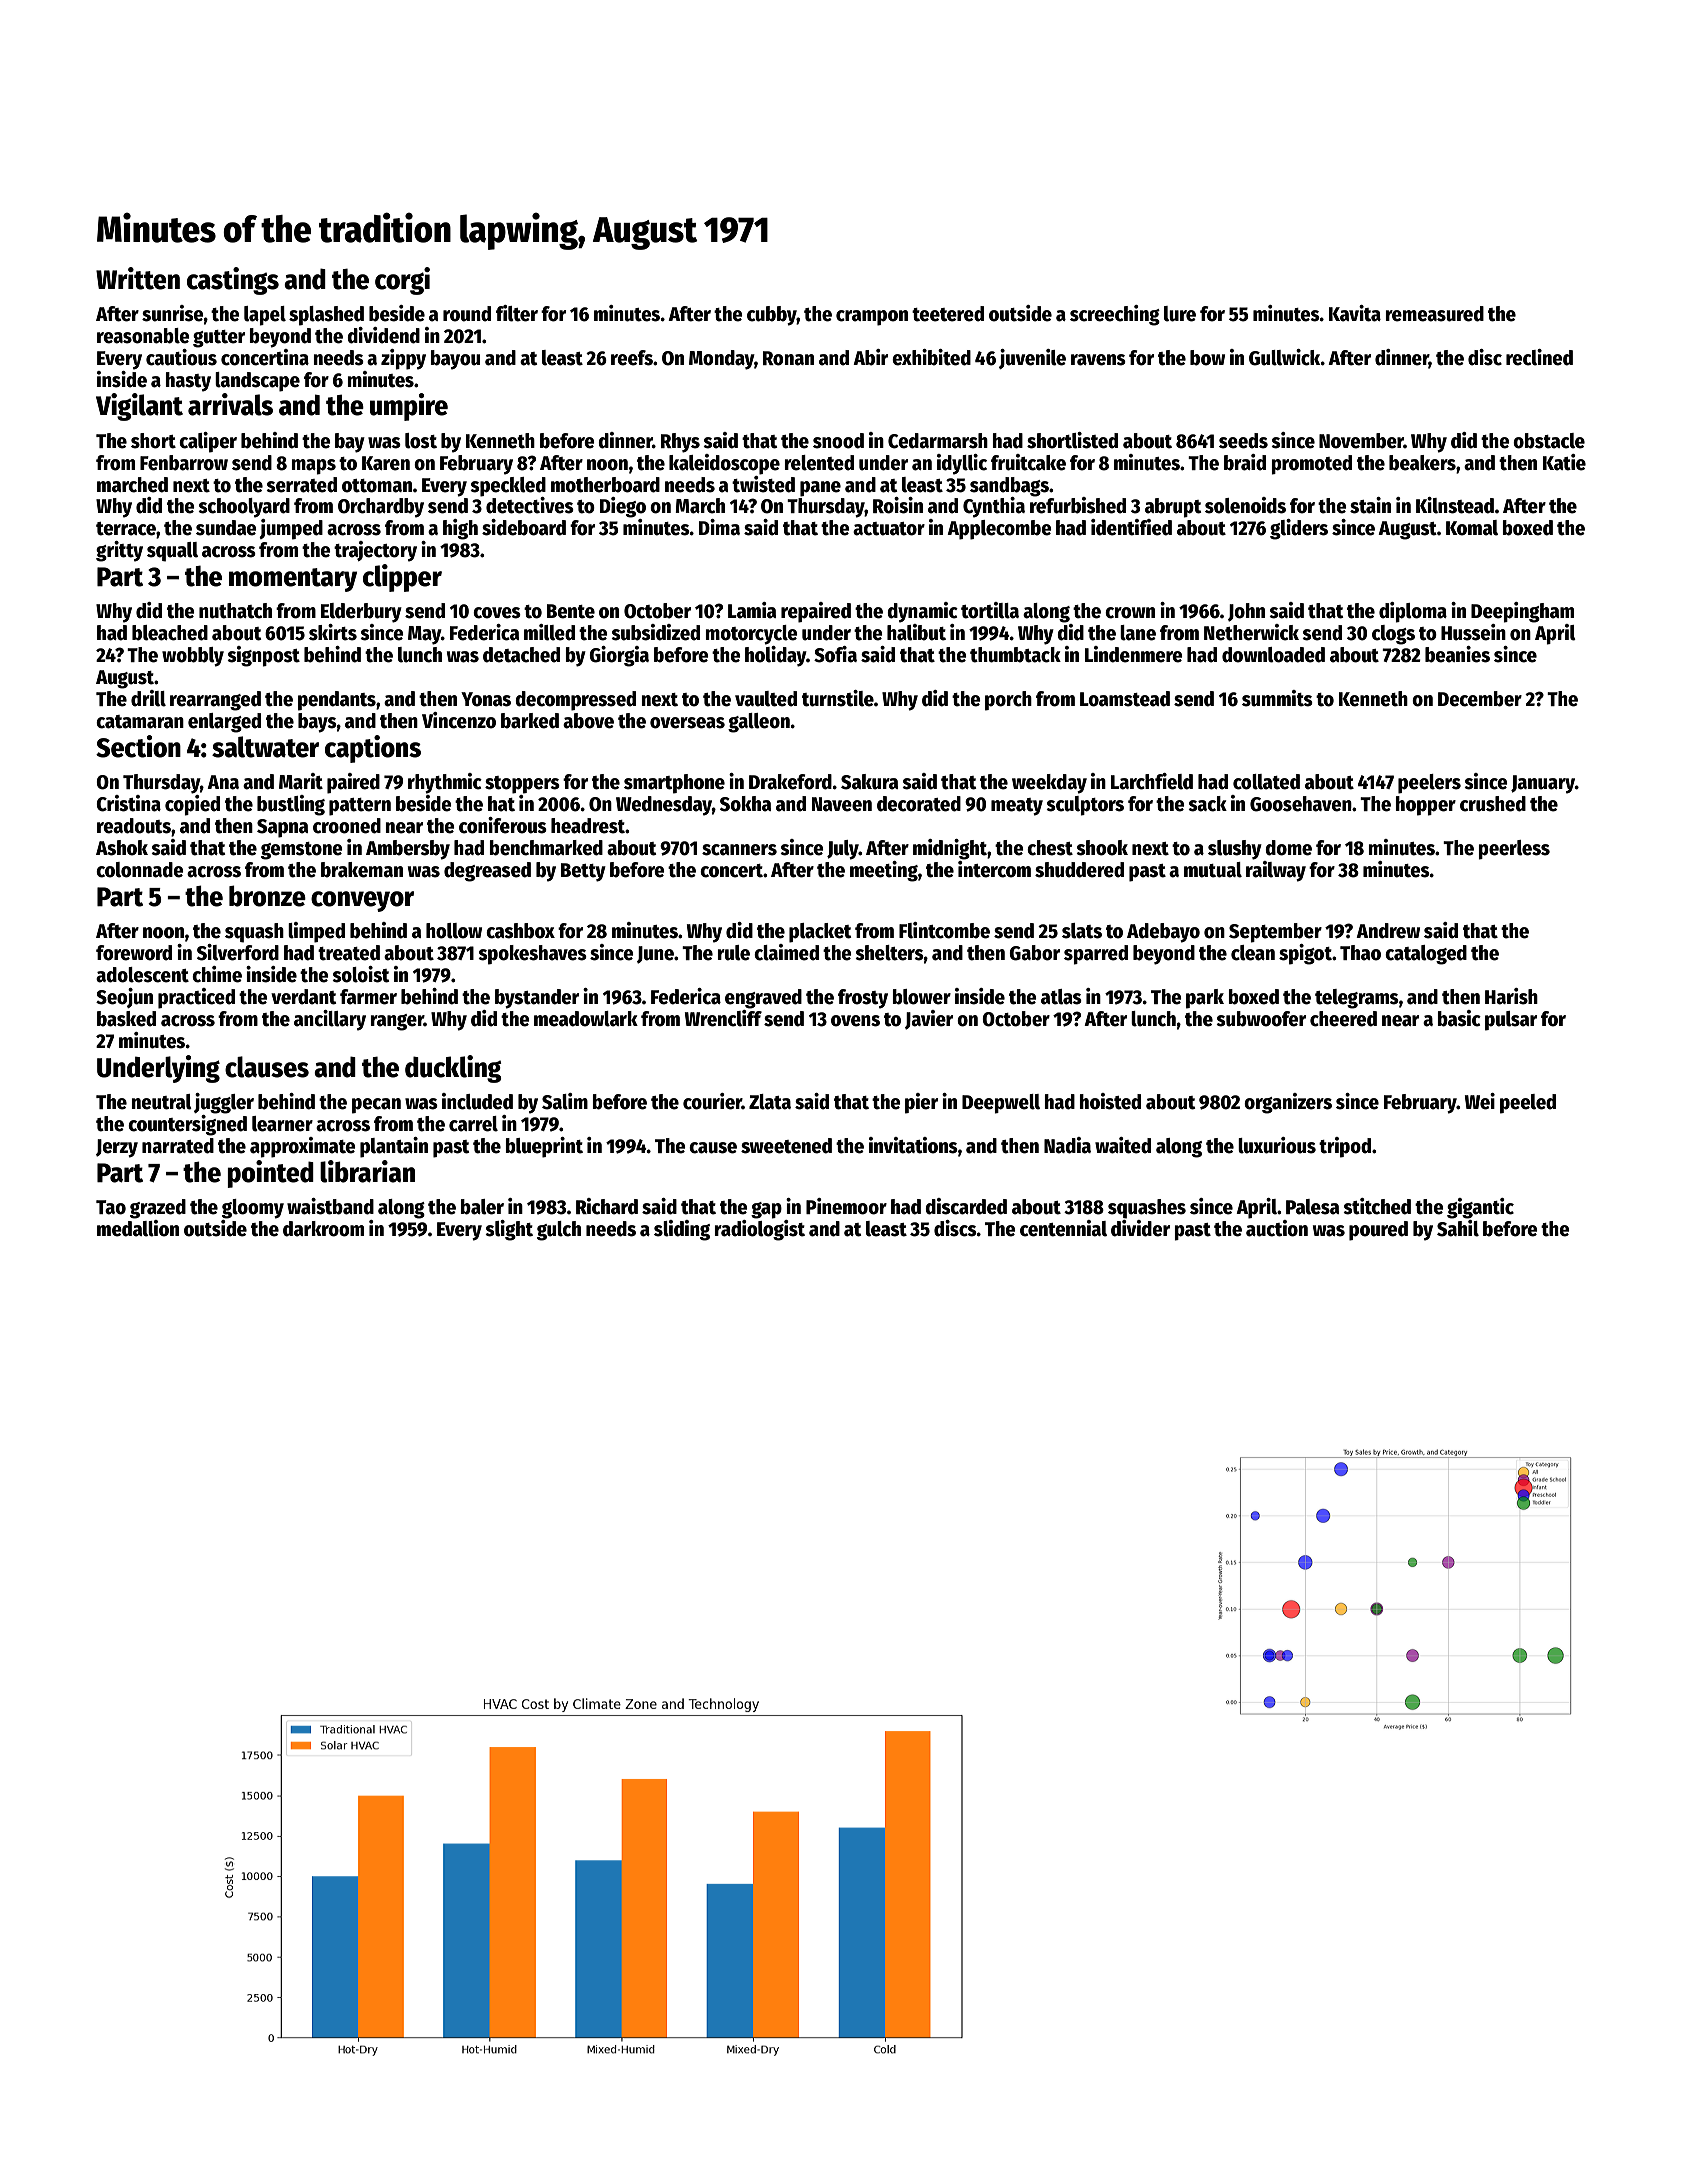 The height and width of the page is (2178, 1683). I want to click on pendants, so click(337, 701).
